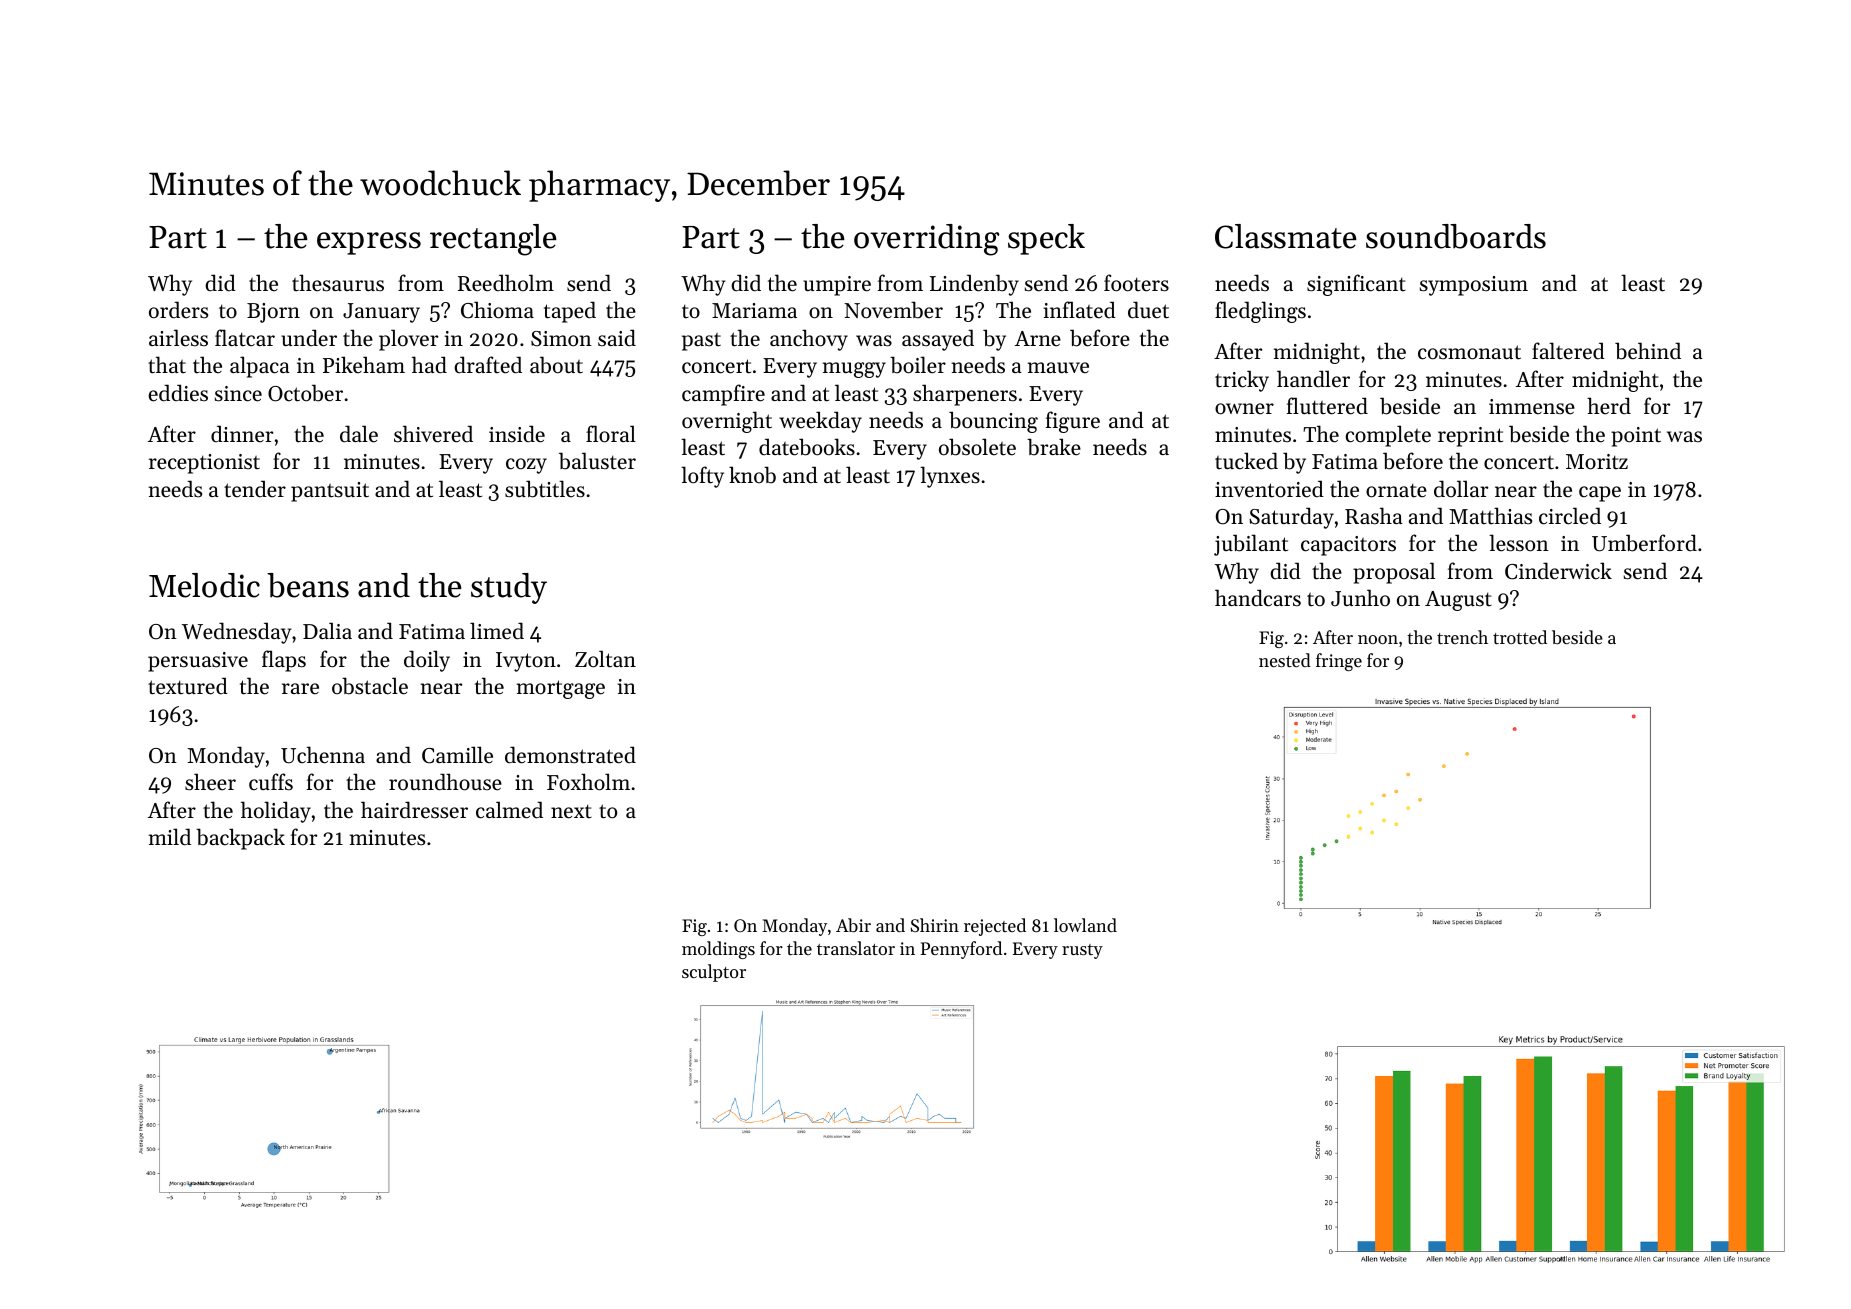 This screenshot has width=1851, height=1309. I want to click on anchovy, so click(809, 340).
